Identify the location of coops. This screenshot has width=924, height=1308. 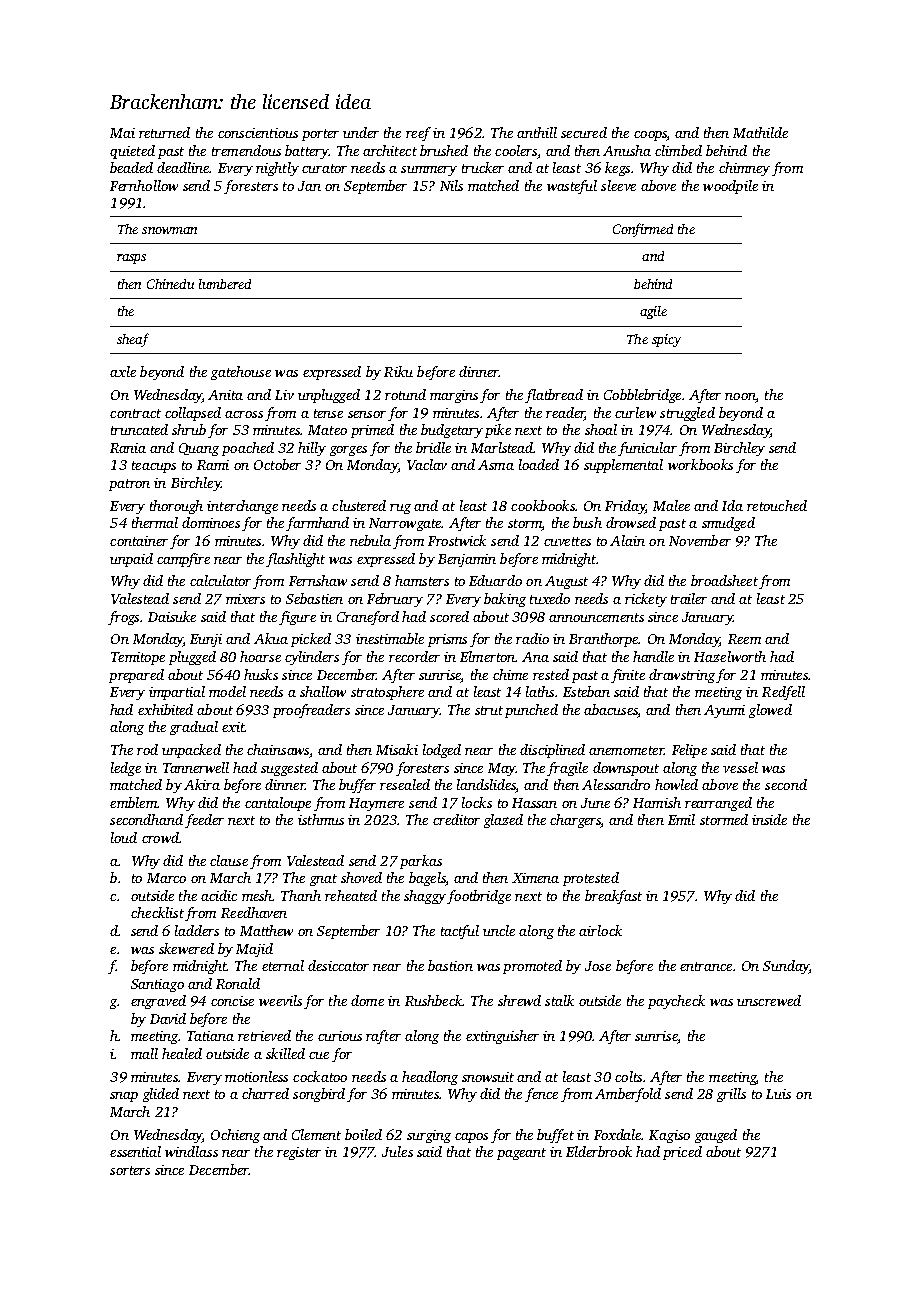
(650, 136).
